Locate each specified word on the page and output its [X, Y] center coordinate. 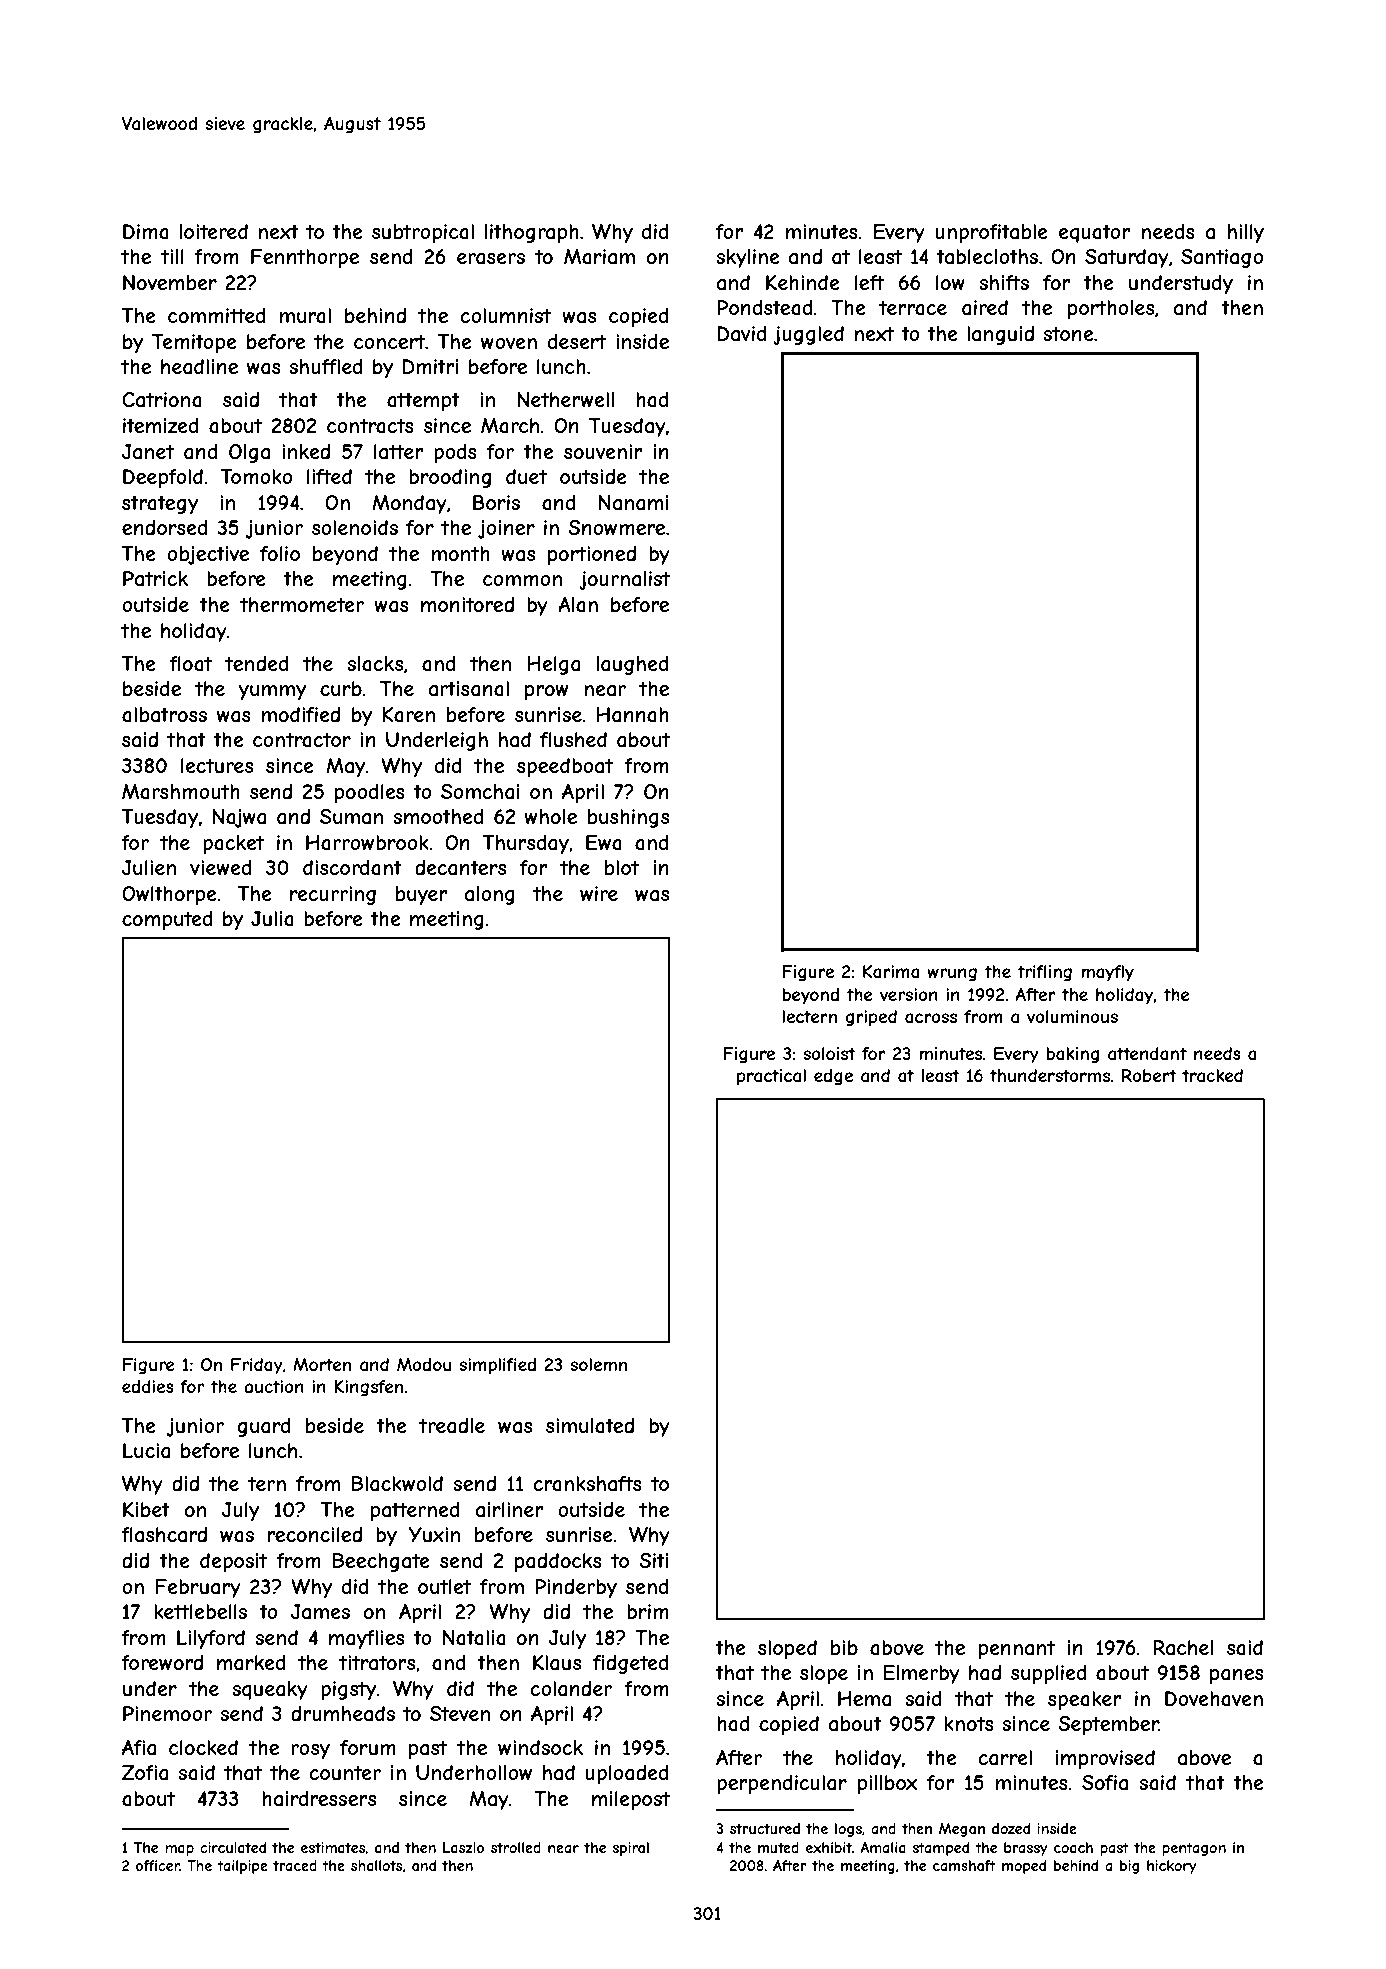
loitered [214, 231]
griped [871, 1018]
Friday [257, 1366]
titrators [377, 1663]
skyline [748, 258]
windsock [540, 1747]
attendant [1147, 1053]
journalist [624, 580]
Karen [409, 715]
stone [1068, 333]
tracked [1212, 1075]
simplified [497, 1366]
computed [167, 920]
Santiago [1222, 258]
